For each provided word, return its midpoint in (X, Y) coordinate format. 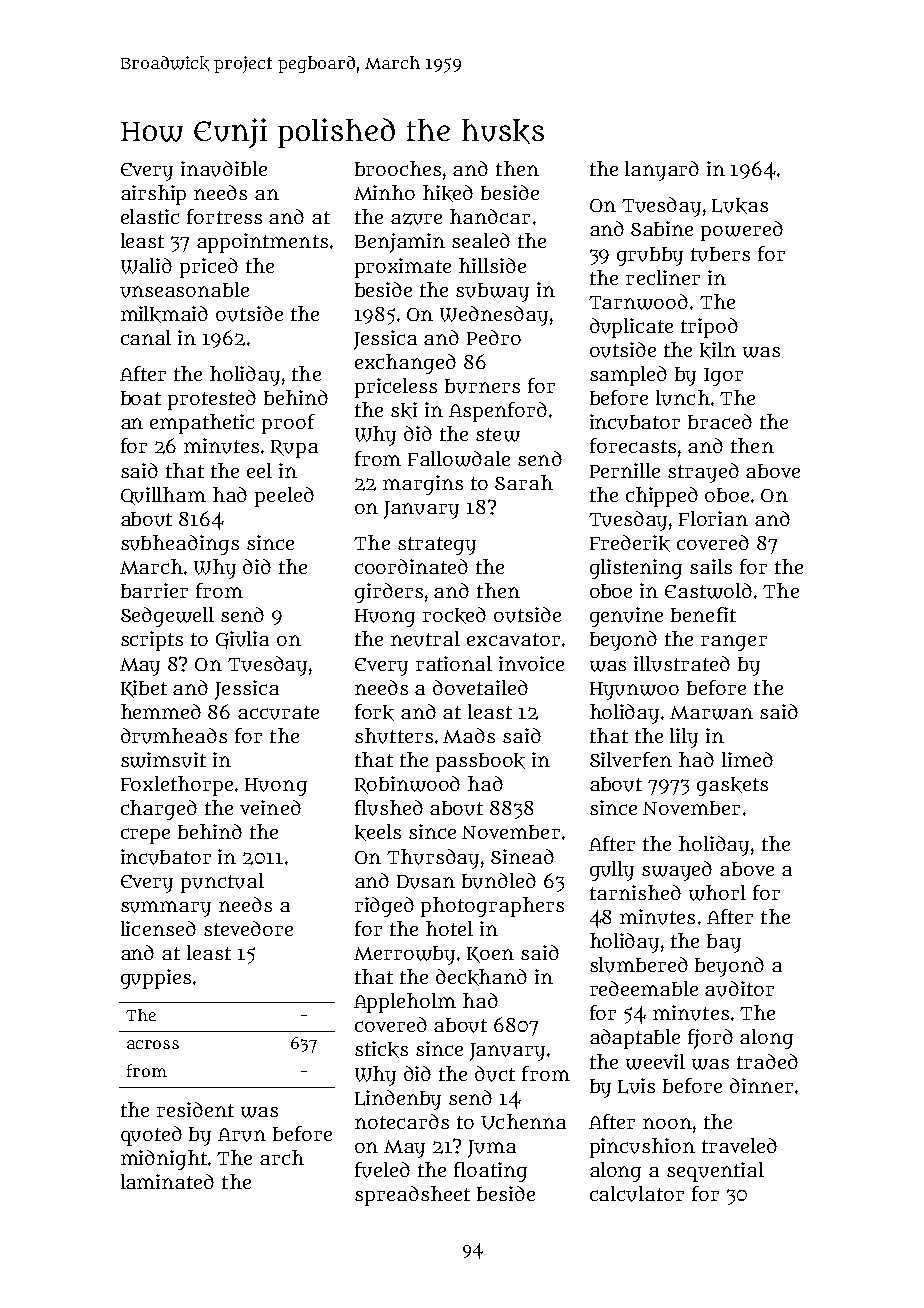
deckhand (481, 977)
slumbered (639, 965)
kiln (718, 350)
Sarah (524, 482)
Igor (723, 377)
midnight (164, 1160)
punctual (222, 883)
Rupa (294, 449)
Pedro (494, 337)
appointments (262, 243)
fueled (382, 1170)
